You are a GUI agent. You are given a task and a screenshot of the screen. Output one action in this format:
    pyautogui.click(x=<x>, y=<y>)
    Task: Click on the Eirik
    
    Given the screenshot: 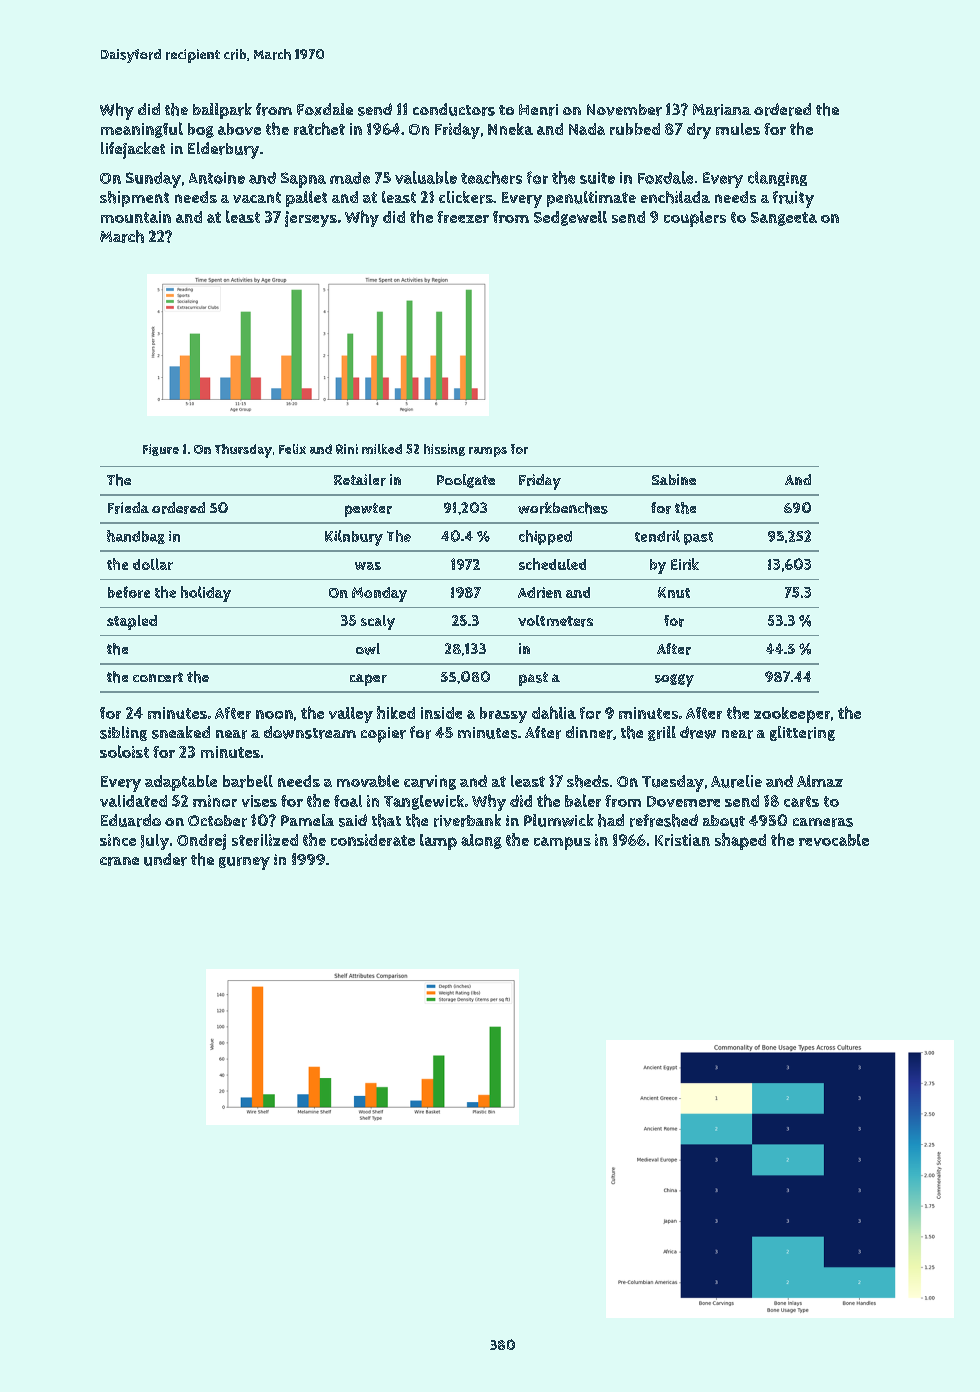 What is the action you would take?
    pyautogui.click(x=685, y=564)
